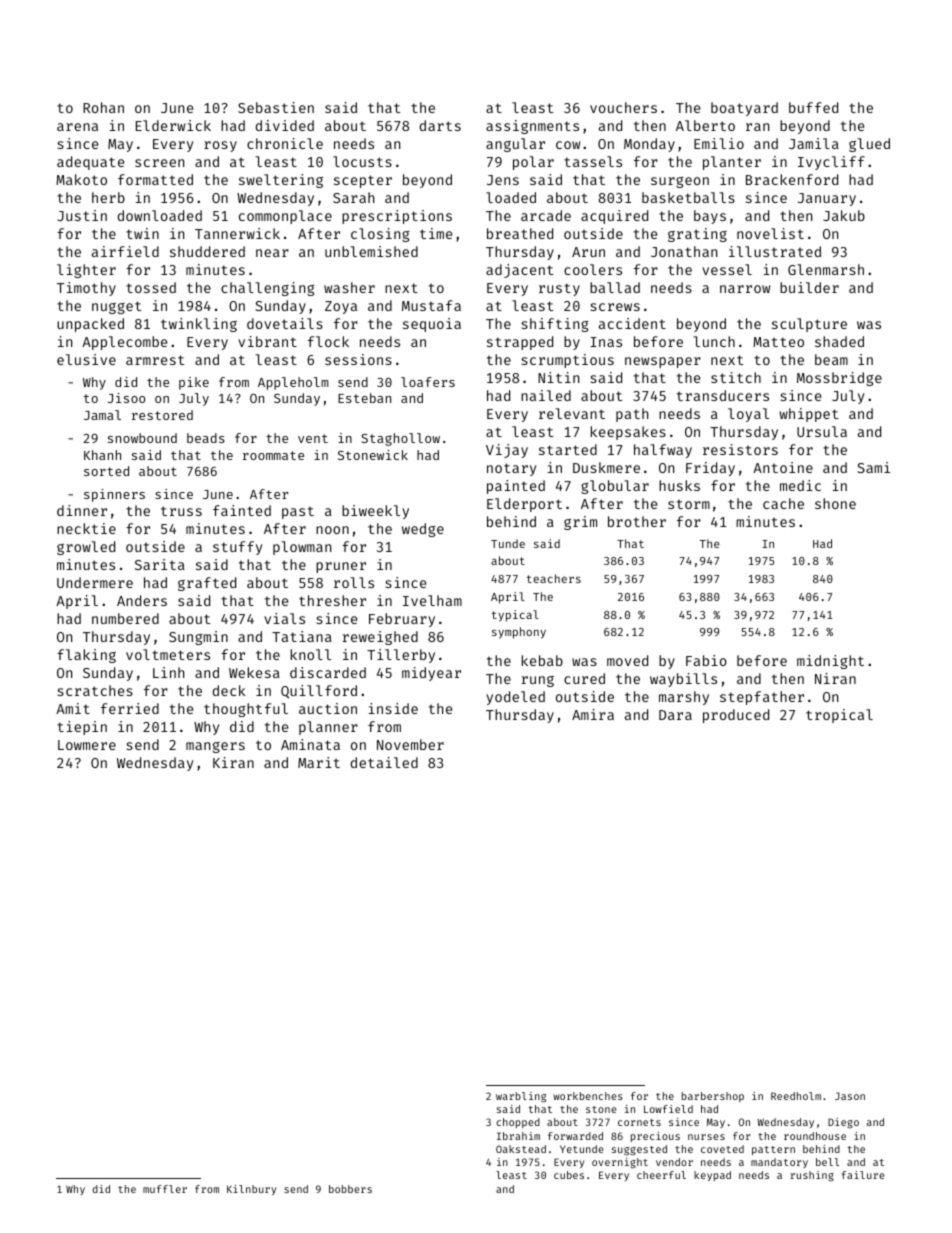 The image size is (952, 1233). What do you see at coordinates (515, 698) in the page?
I see `yodeled` at bounding box center [515, 698].
